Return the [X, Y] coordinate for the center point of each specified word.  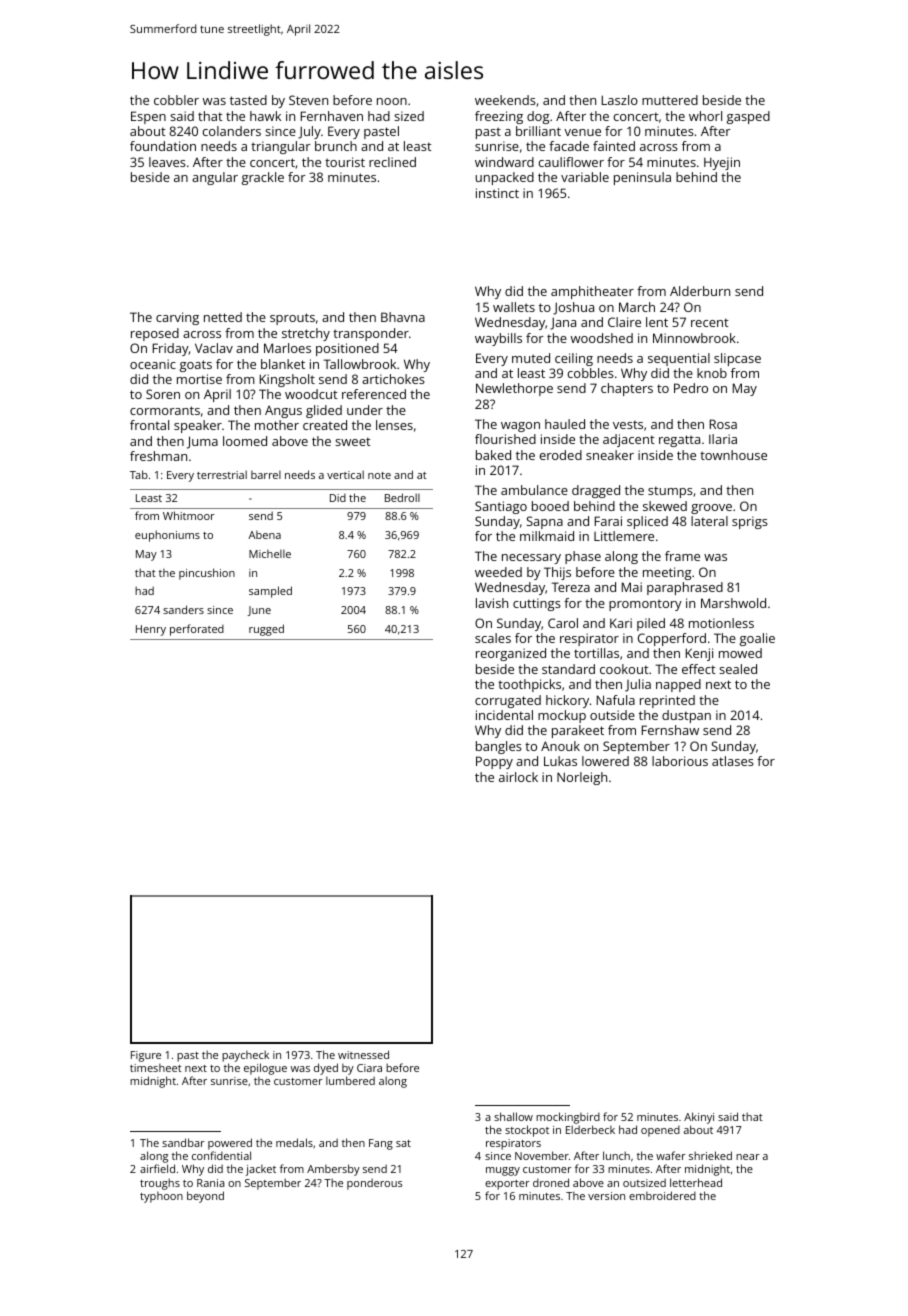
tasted [248, 100]
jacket [261, 1170]
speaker [198, 426]
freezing [499, 117]
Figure [146, 1056]
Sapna [545, 522]
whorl [705, 116]
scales [493, 638]
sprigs [750, 522]
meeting [667, 573]
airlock [518, 777]
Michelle [270, 554]
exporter [507, 1185]
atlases [733, 761]
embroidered [662, 1195]
